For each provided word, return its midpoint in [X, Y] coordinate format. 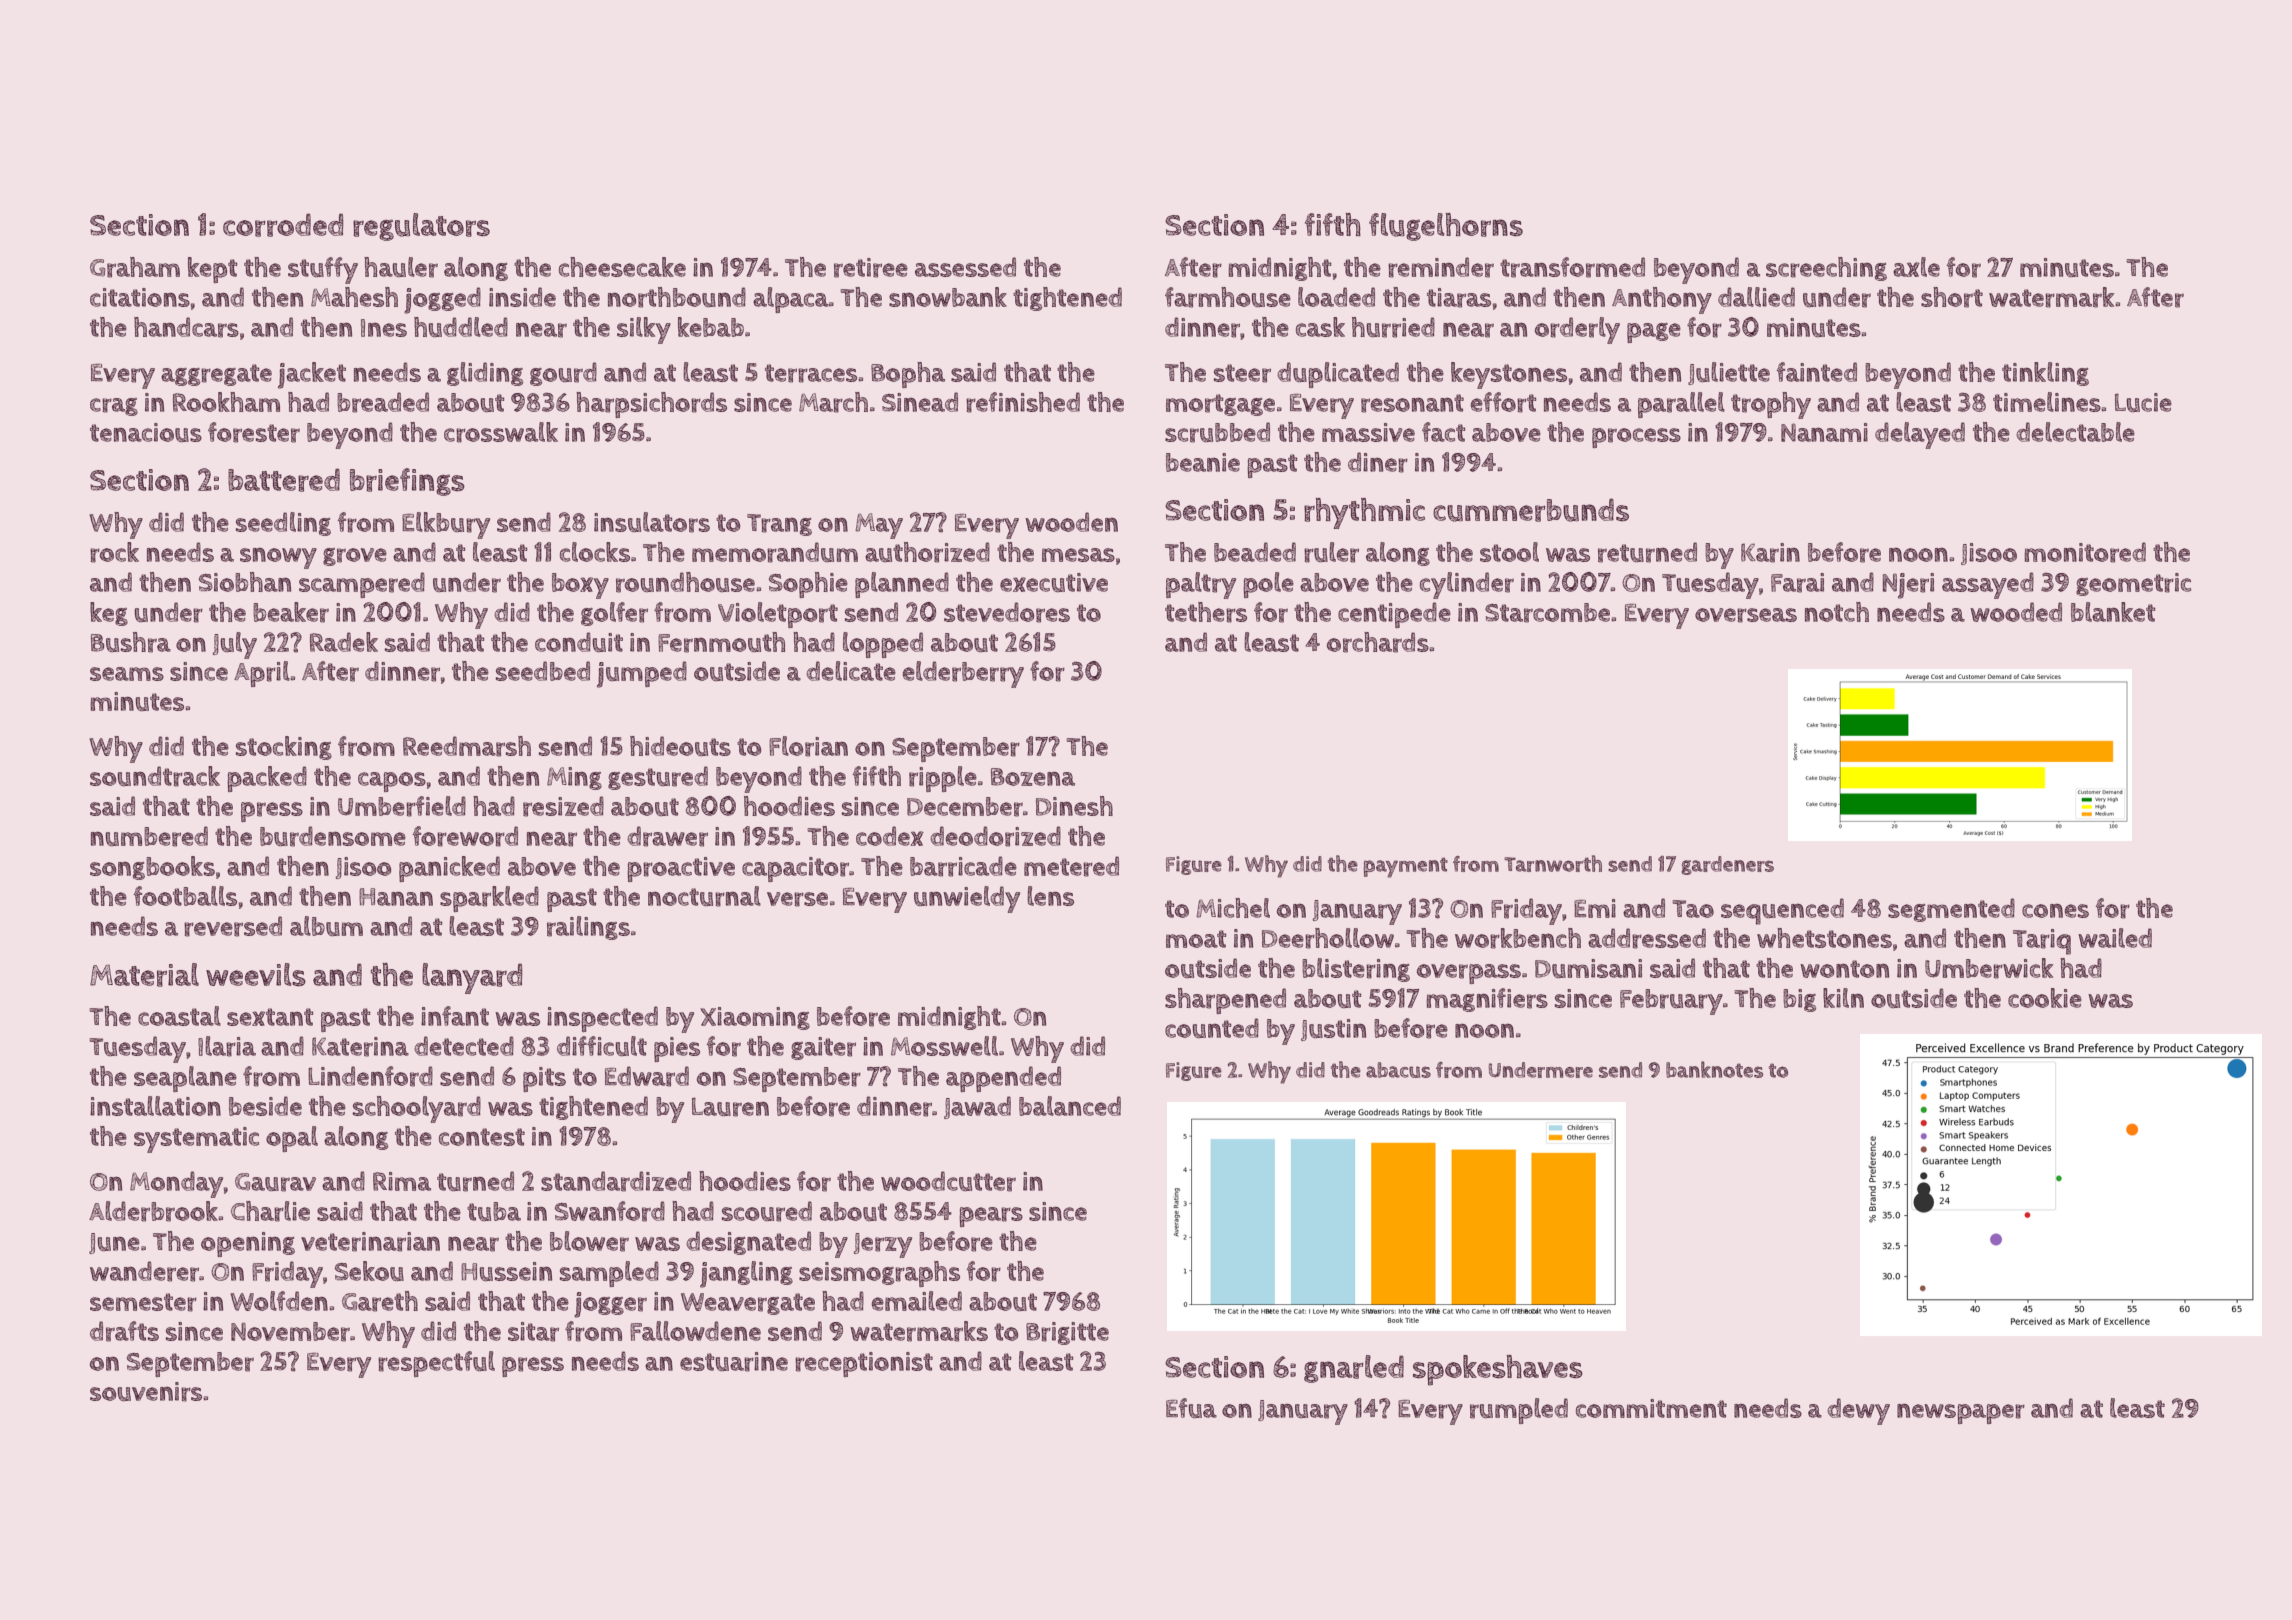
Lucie [2143, 402]
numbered [149, 836]
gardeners [1727, 865]
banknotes [1714, 1069]
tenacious [146, 432]
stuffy [323, 270]
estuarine [734, 1362]
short [1952, 297]
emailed [917, 1301]
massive [1368, 432]
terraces [811, 373]
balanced [1070, 1106]
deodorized [995, 836]
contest [482, 1137]
